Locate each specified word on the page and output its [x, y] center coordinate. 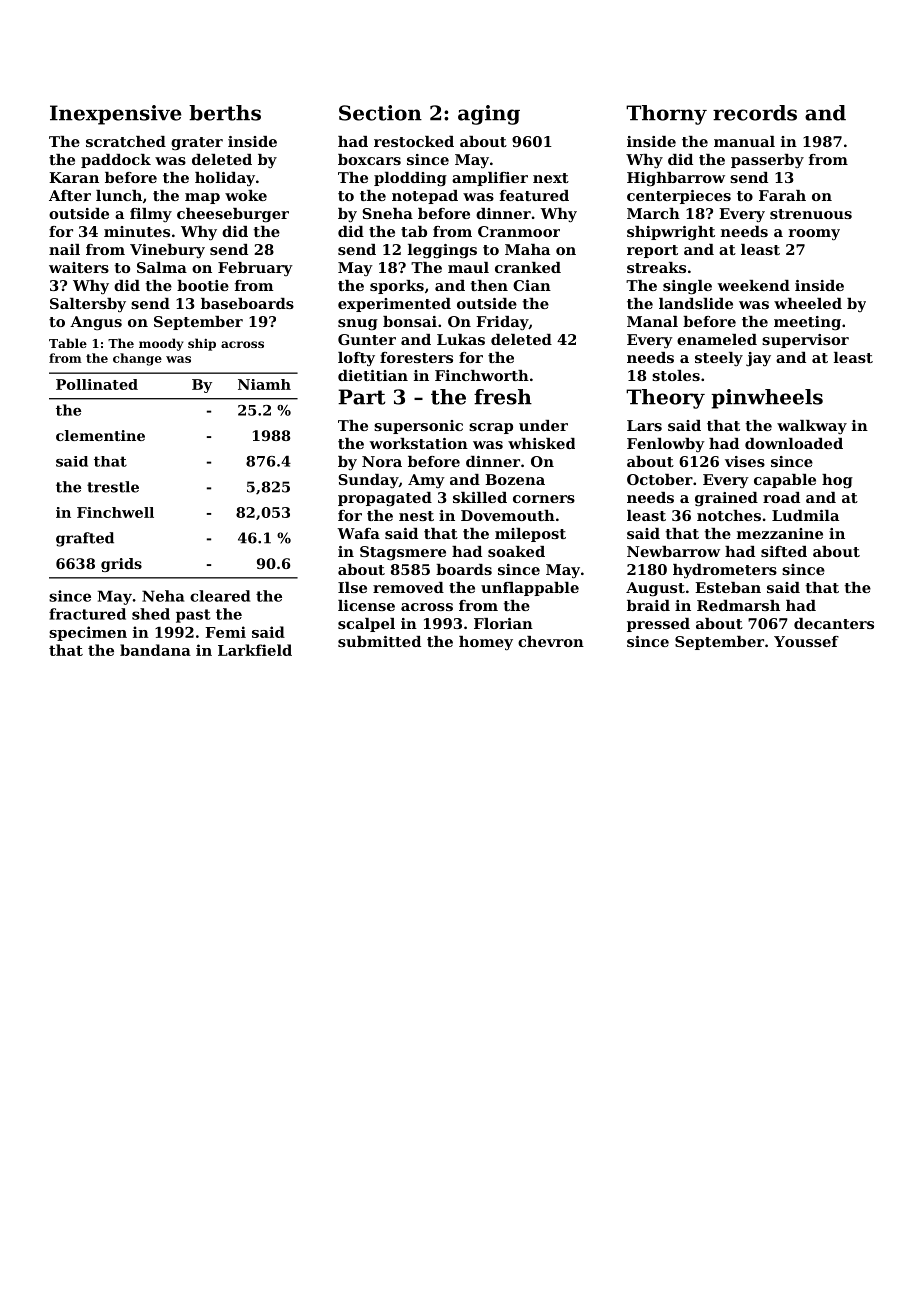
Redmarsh [738, 605]
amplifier [490, 179]
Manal [652, 321]
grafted [85, 539]
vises [745, 461]
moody [161, 344]
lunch [119, 195]
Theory [665, 399]
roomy [814, 235]
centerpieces [679, 197]
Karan [74, 177]
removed [408, 587]
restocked [414, 141]
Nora [382, 461]
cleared [220, 596]
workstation [419, 443]
